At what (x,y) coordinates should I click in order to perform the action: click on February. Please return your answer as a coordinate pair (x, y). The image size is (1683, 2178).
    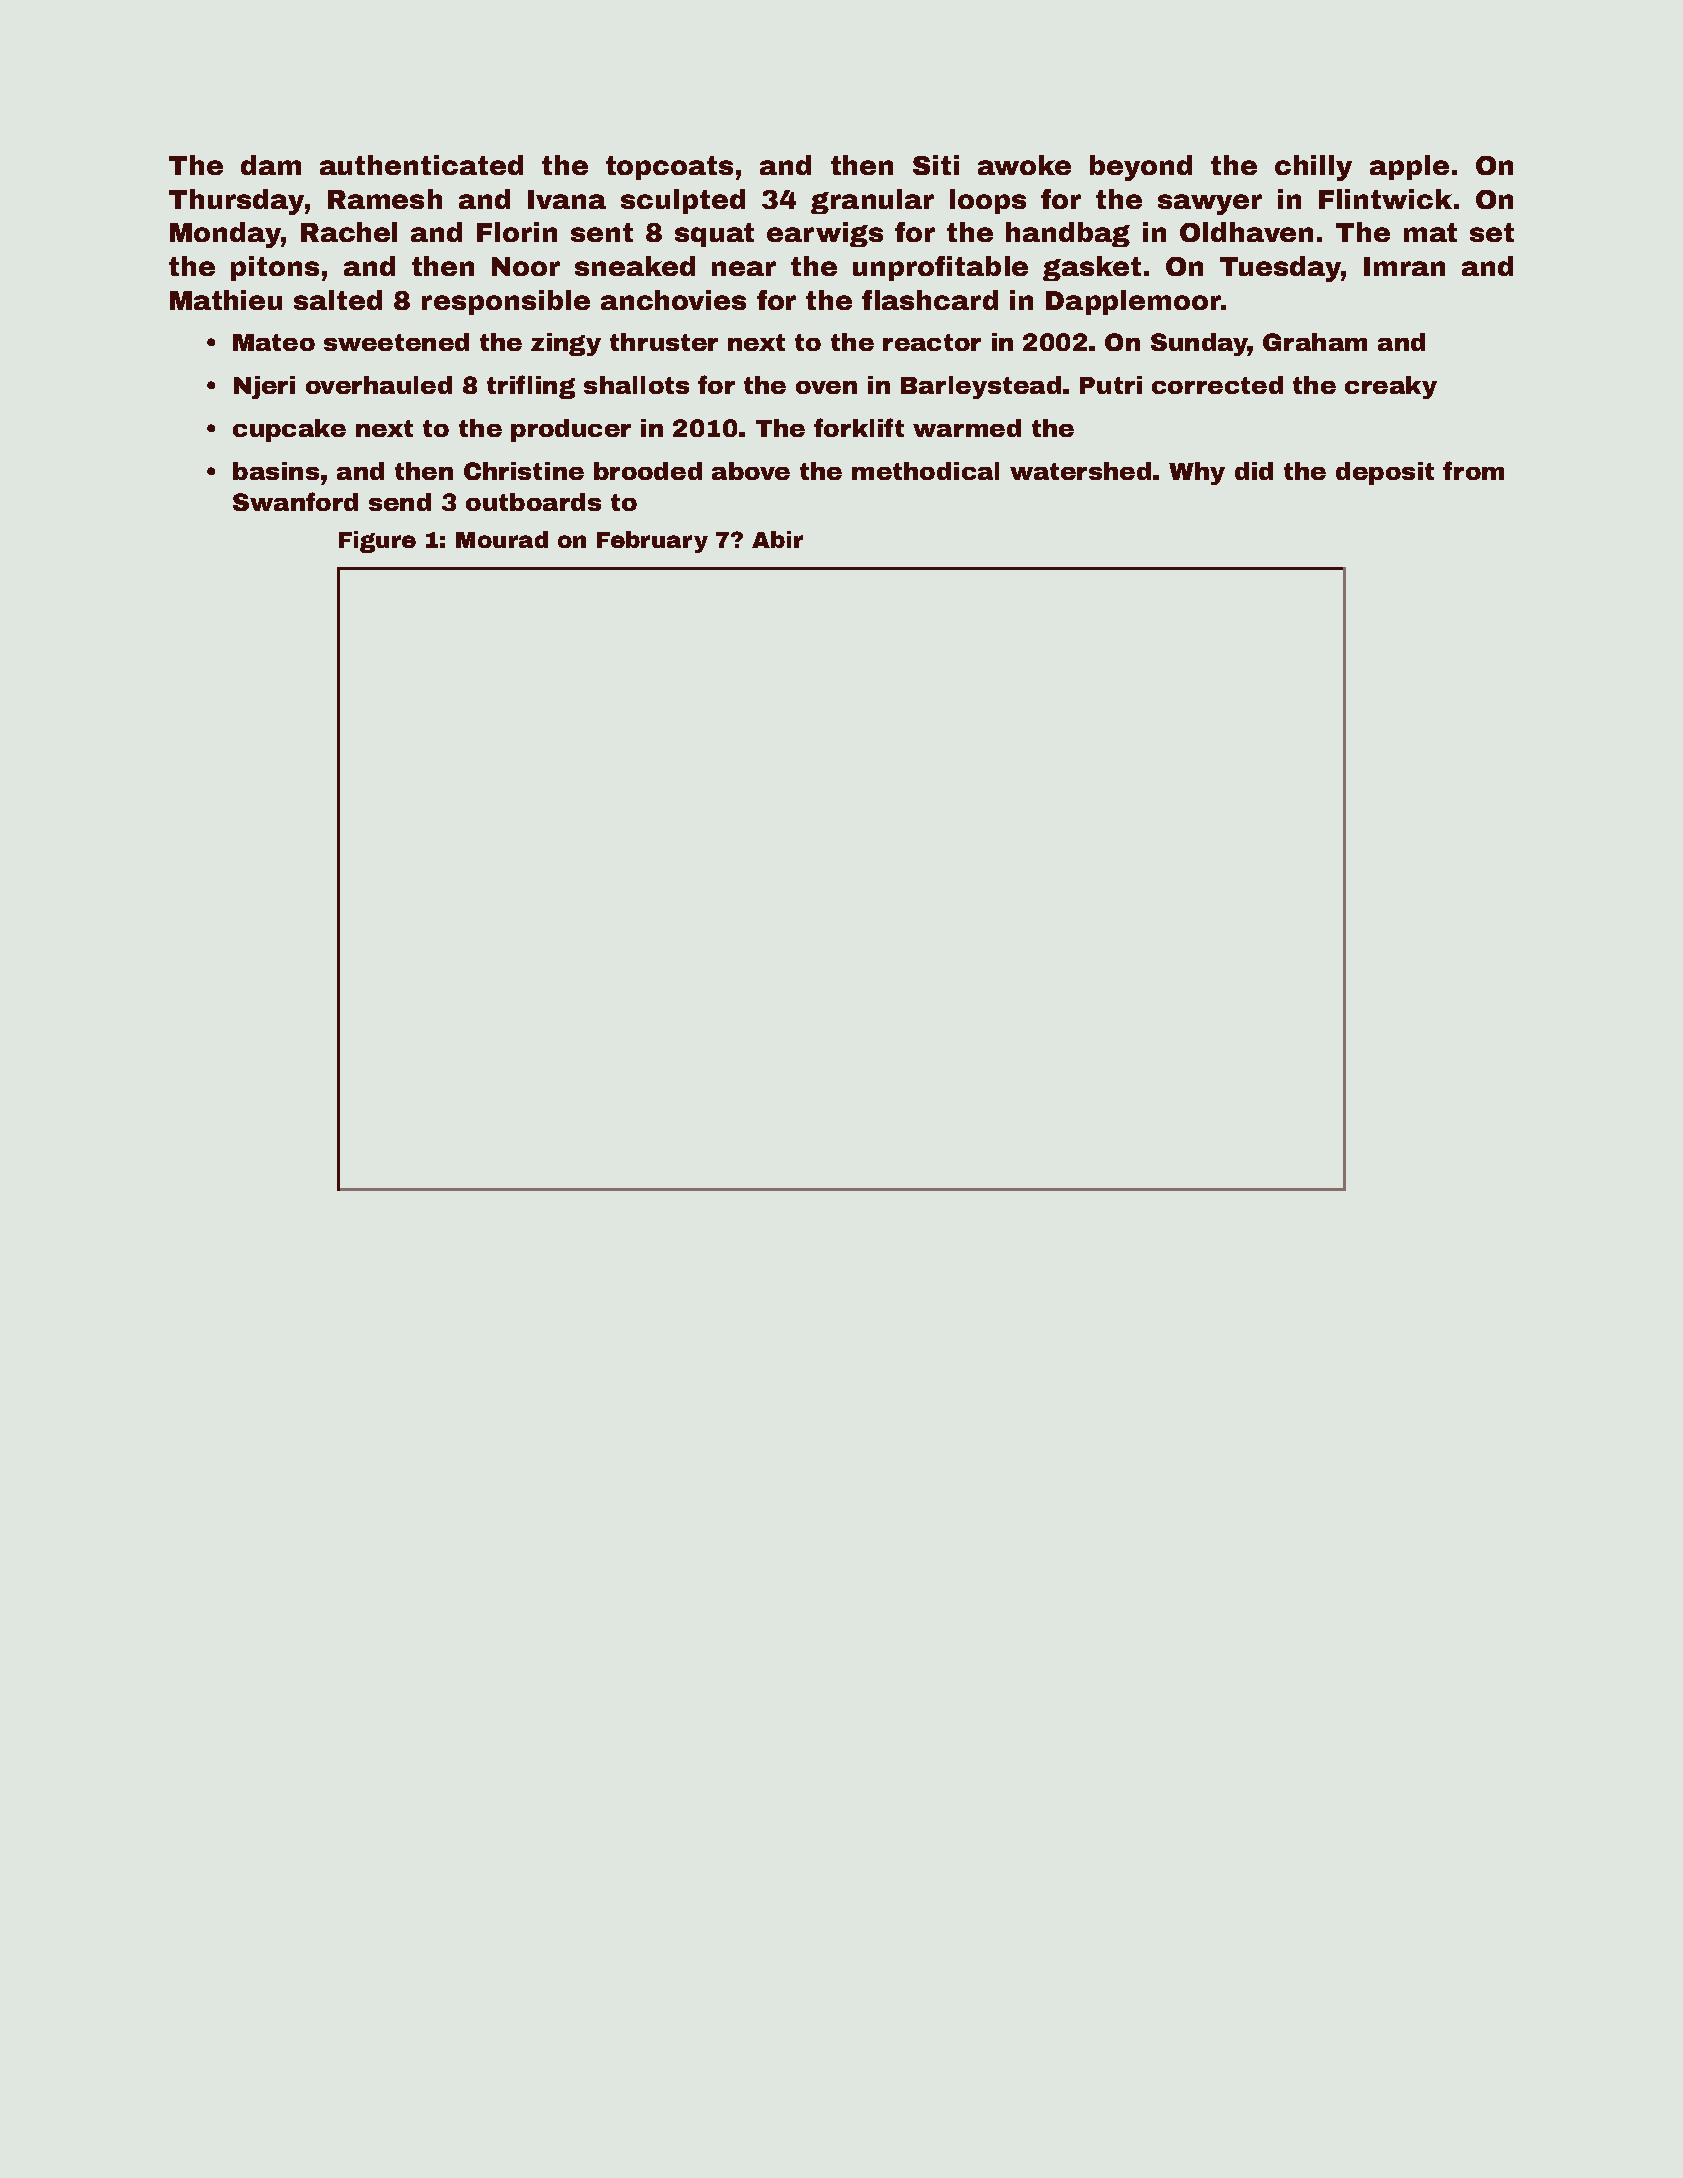
    Looking at the image, I should click on (652, 542).
